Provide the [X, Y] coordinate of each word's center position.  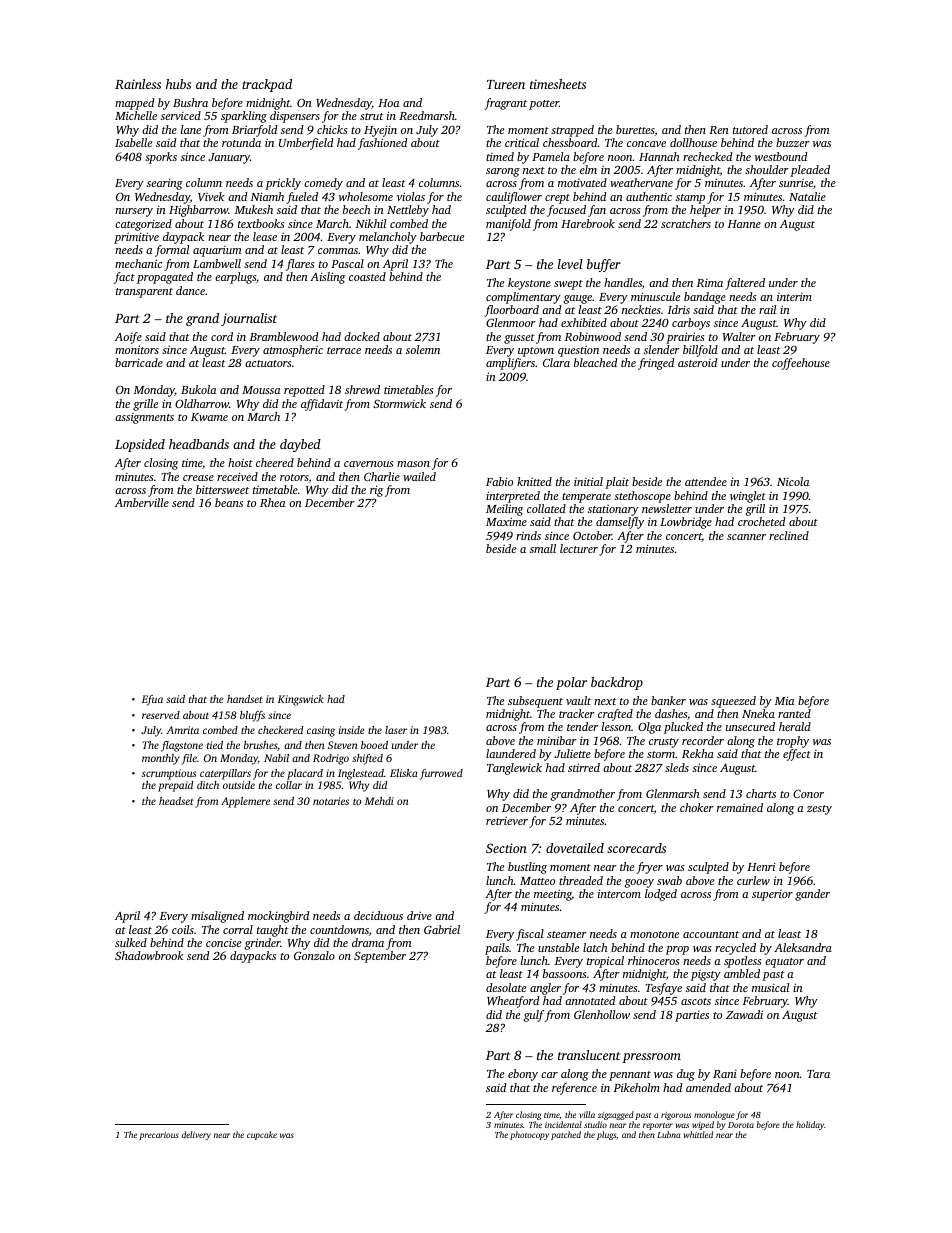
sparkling [244, 117]
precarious [159, 1136]
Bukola [198, 389]
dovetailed [575, 848]
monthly [161, 759]
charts [761, 793]
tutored [750, 129]
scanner [746, 537]
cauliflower [514, 198]
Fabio [499, 481]
